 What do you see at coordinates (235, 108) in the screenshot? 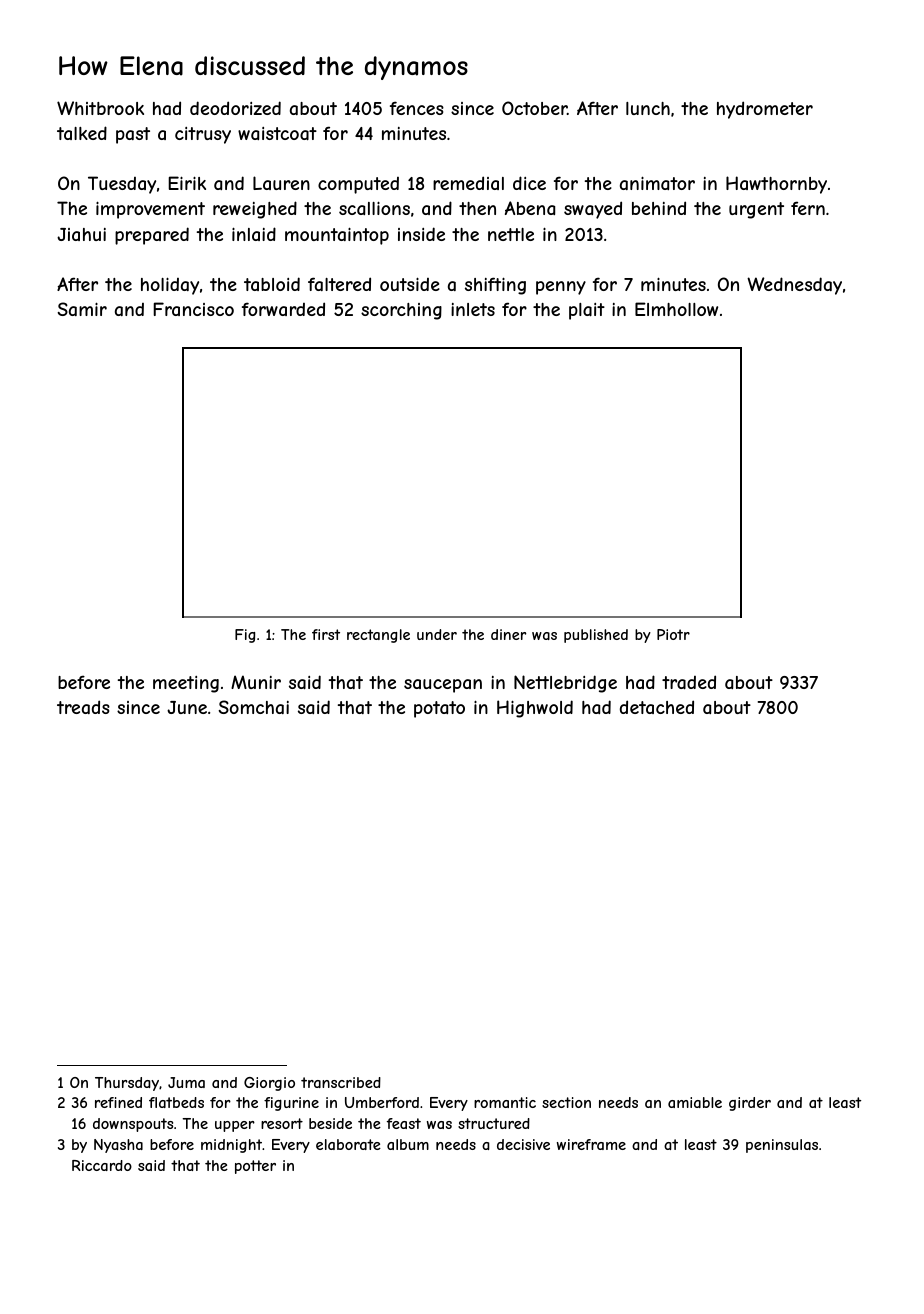
I see `deodorized` at bounding box center [235, 108].
